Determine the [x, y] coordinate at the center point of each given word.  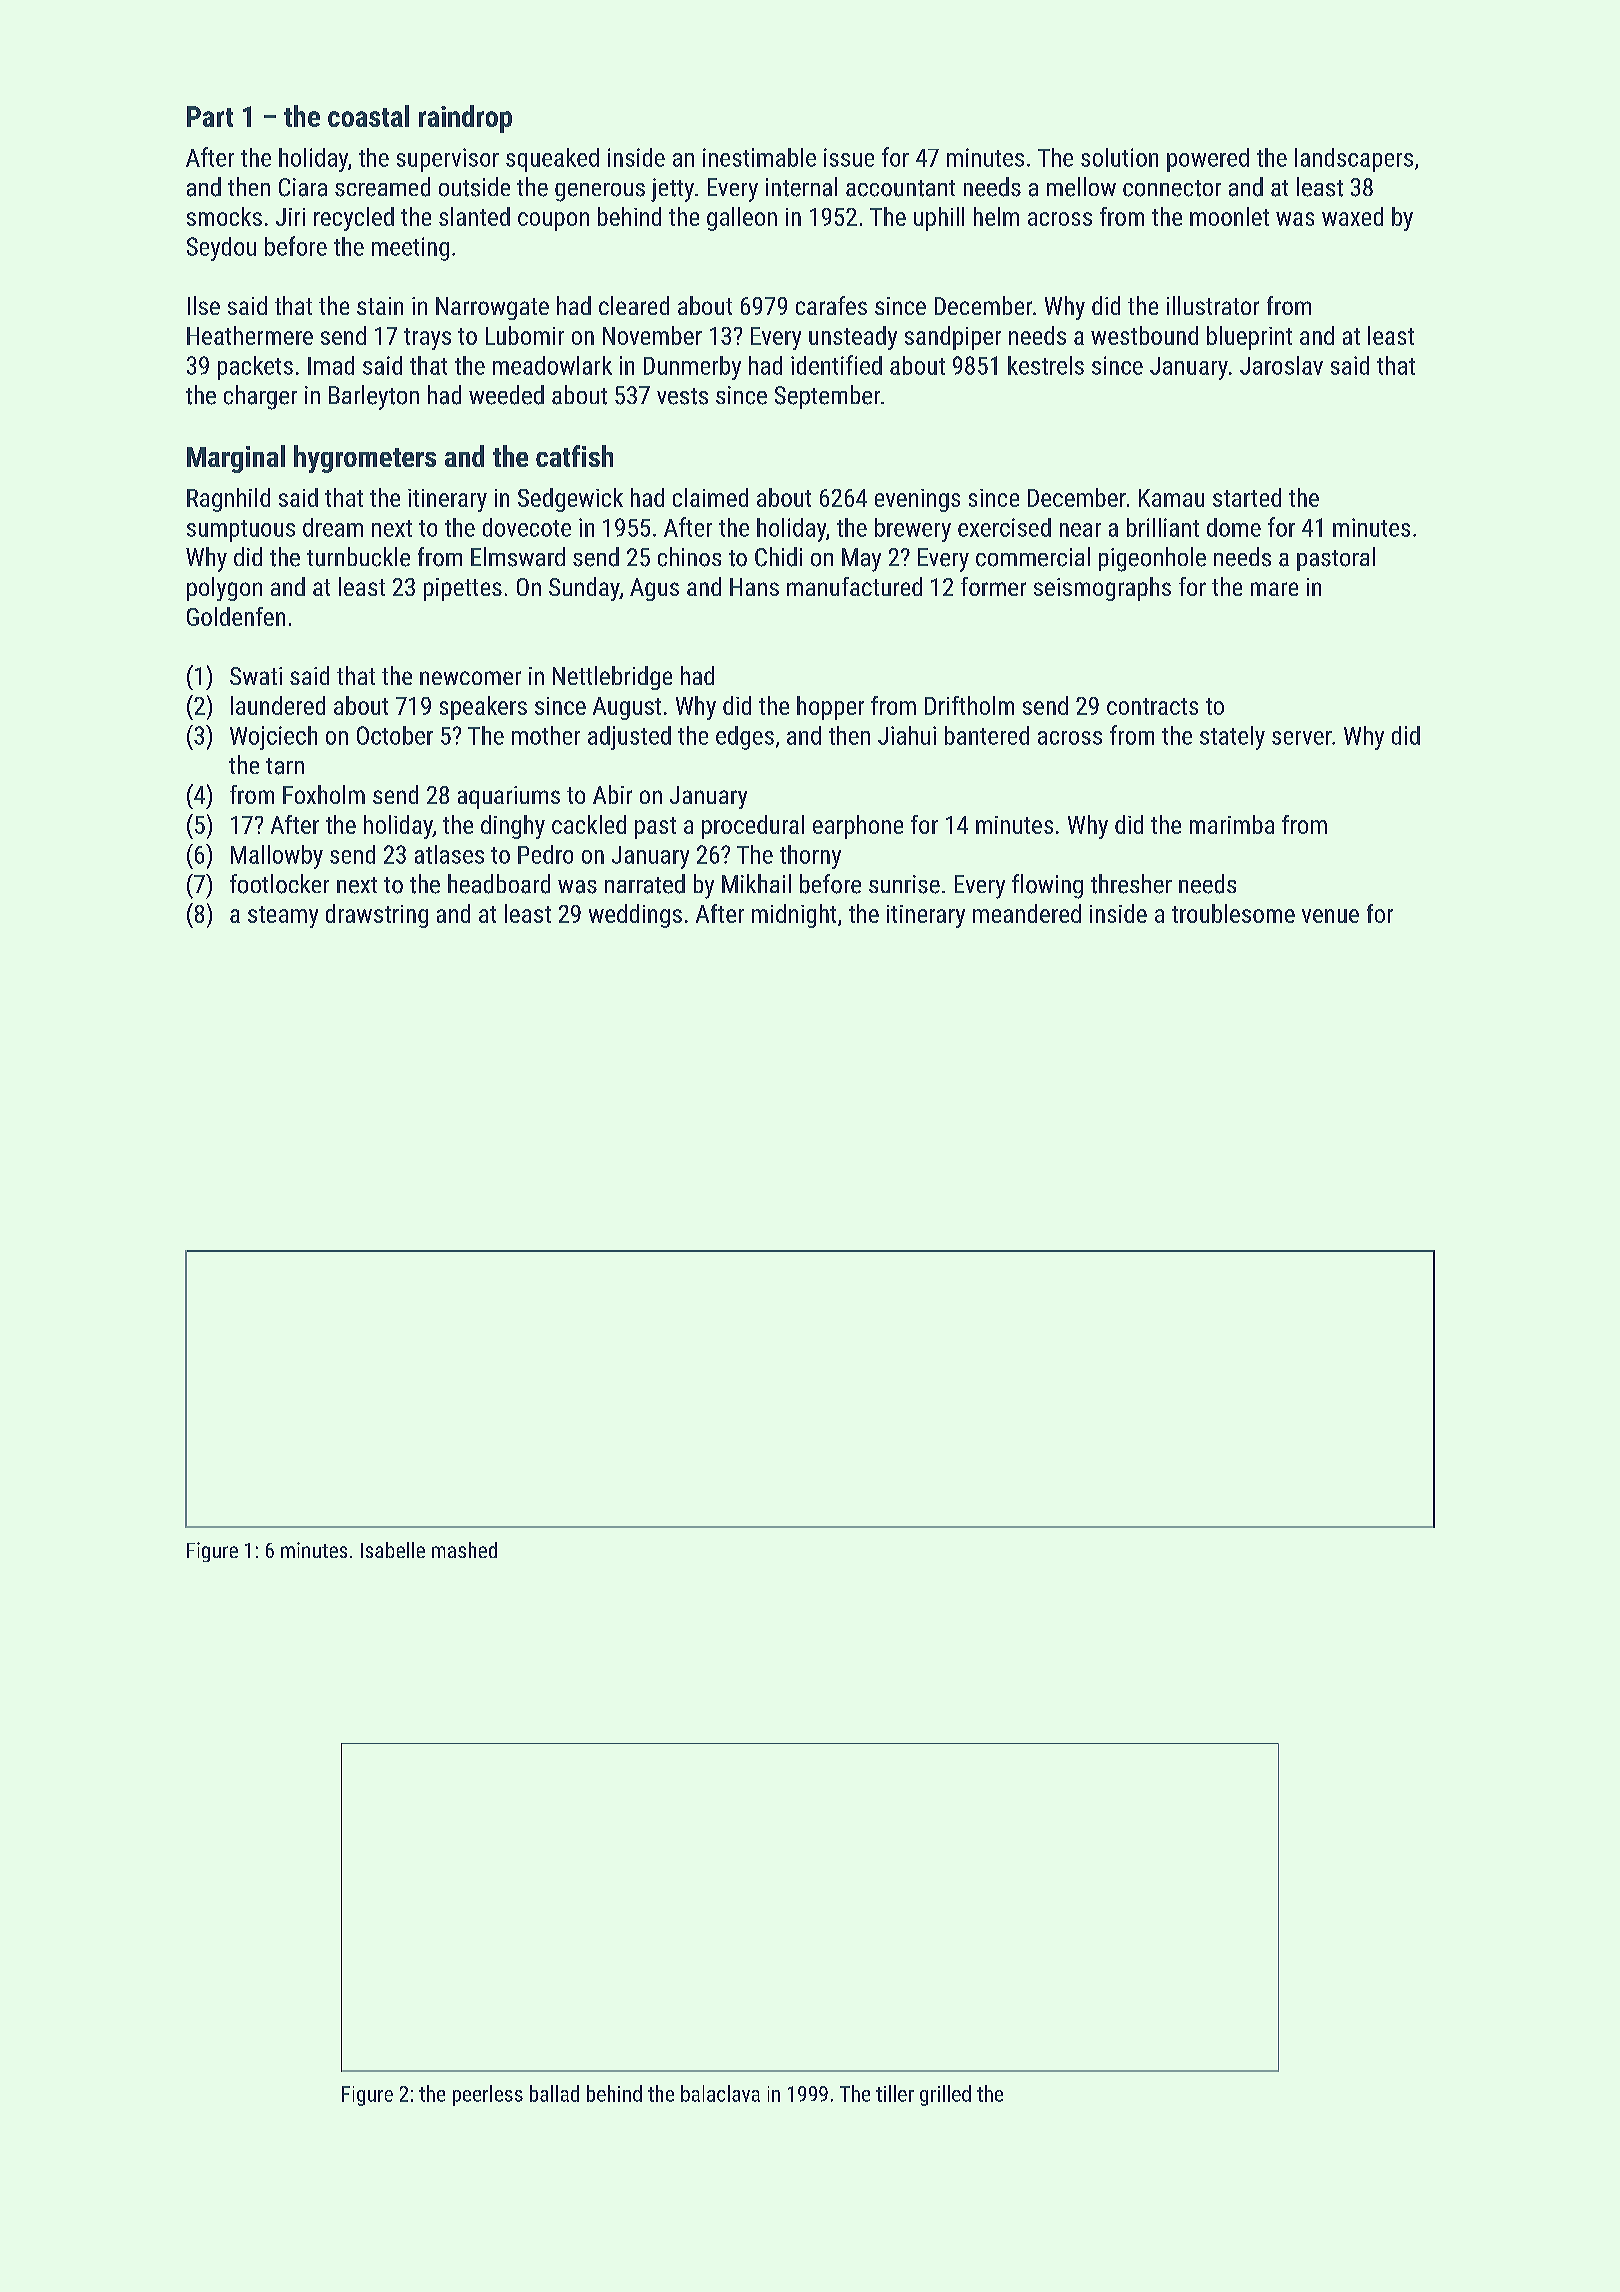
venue [1330, 916]
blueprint [1249, 338]
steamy [283, 917]
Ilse [204, 305]
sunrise [904, 884]
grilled [945, 2095]
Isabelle [393, 1550]
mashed [464, 1550]
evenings [917, 500]
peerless [488, 2095]
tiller [895, 2093]
